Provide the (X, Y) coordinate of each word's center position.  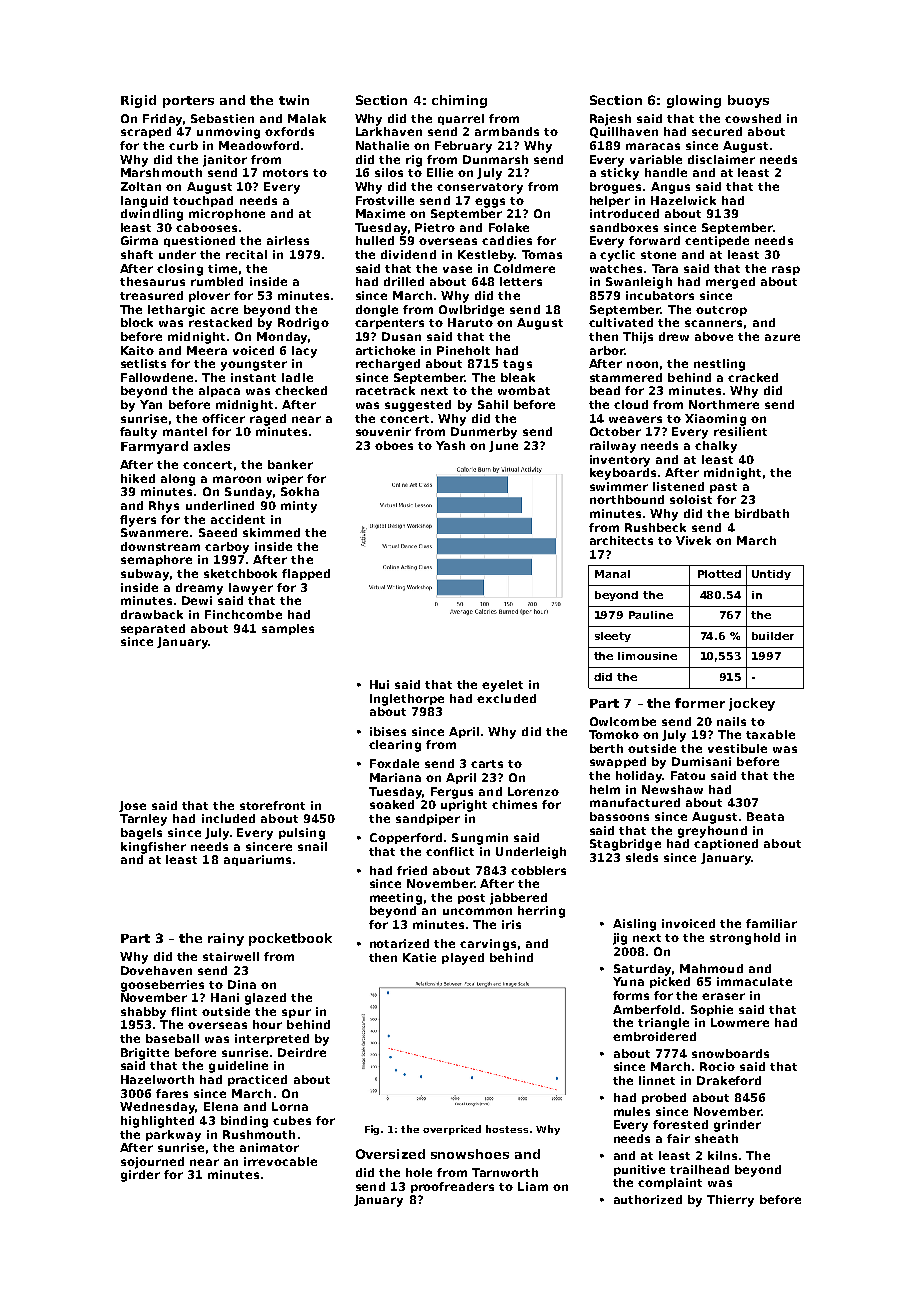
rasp (786, 270)
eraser (723, 996)
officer (223, 418)
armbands (507, 131)
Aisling (634, 925)
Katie (419, 957)
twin (294, 100)
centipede (717, 241)
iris (511, 924)
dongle (377, 311)
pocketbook (290, 939)
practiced (257, 1080)
